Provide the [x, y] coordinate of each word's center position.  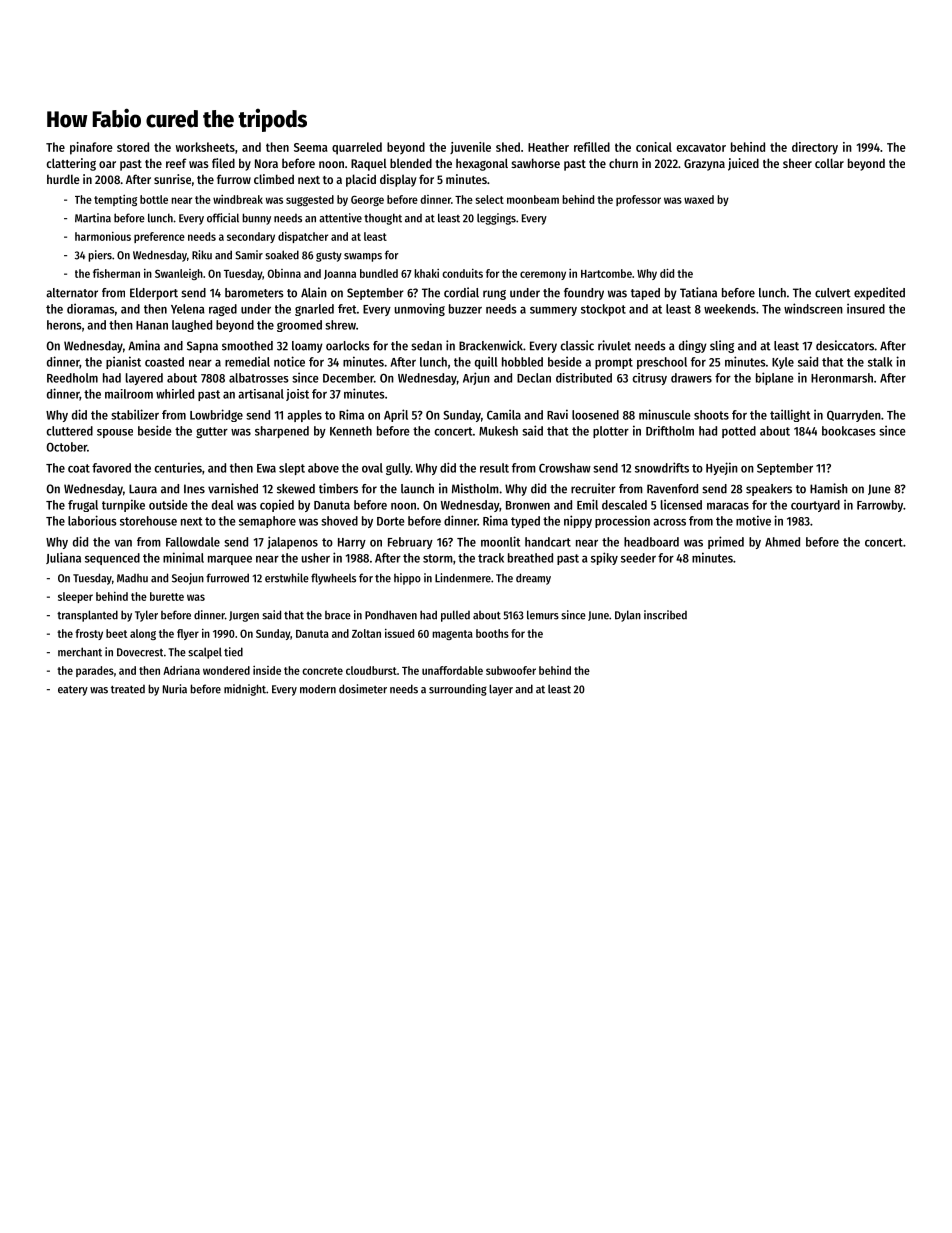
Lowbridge [216, 415]
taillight [790, 415]
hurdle [63, 179]
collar [829, 163]
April [396, 415]
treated [128, 689]
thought [383, 219]
